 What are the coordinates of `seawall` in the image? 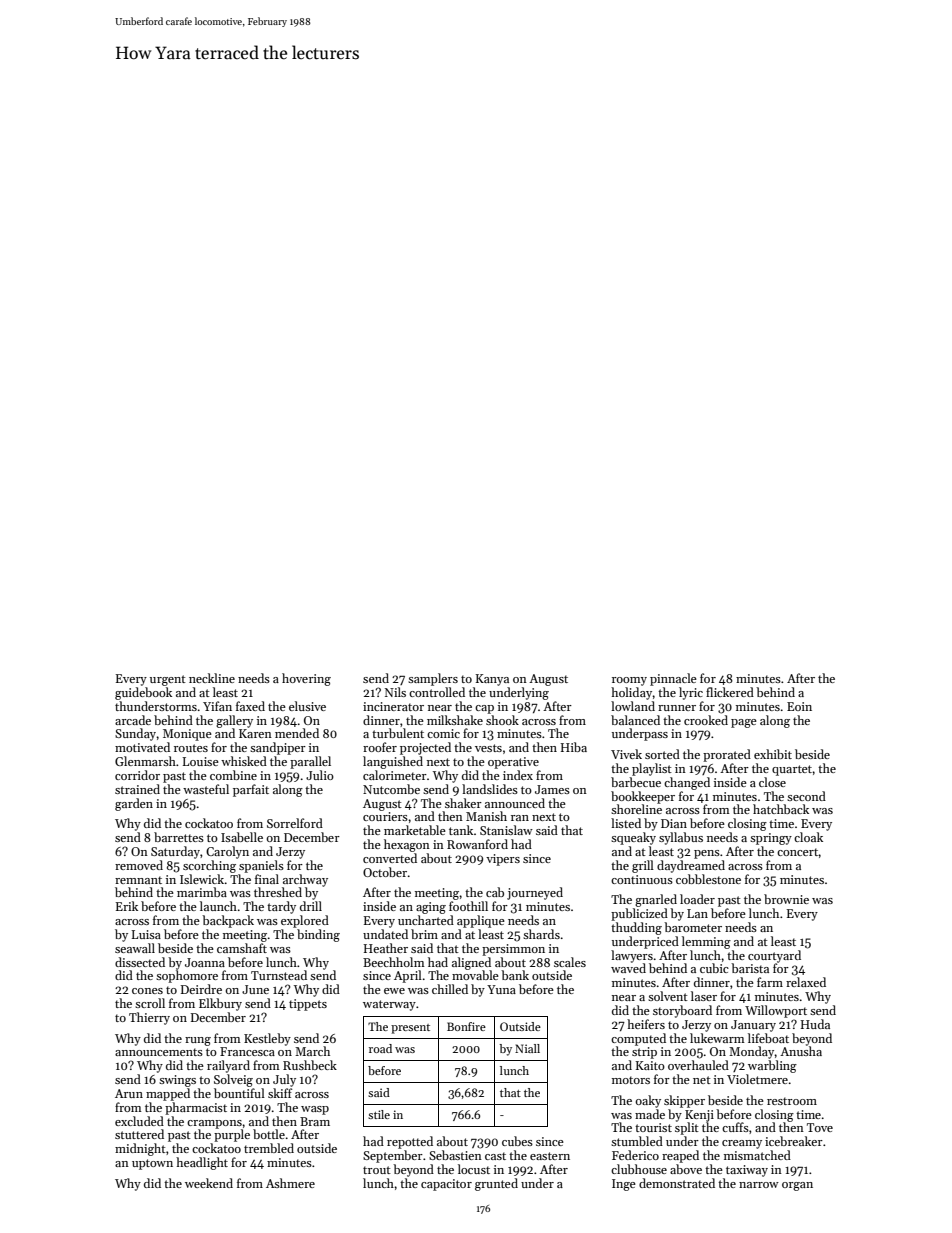 It's located at (135, 948).
